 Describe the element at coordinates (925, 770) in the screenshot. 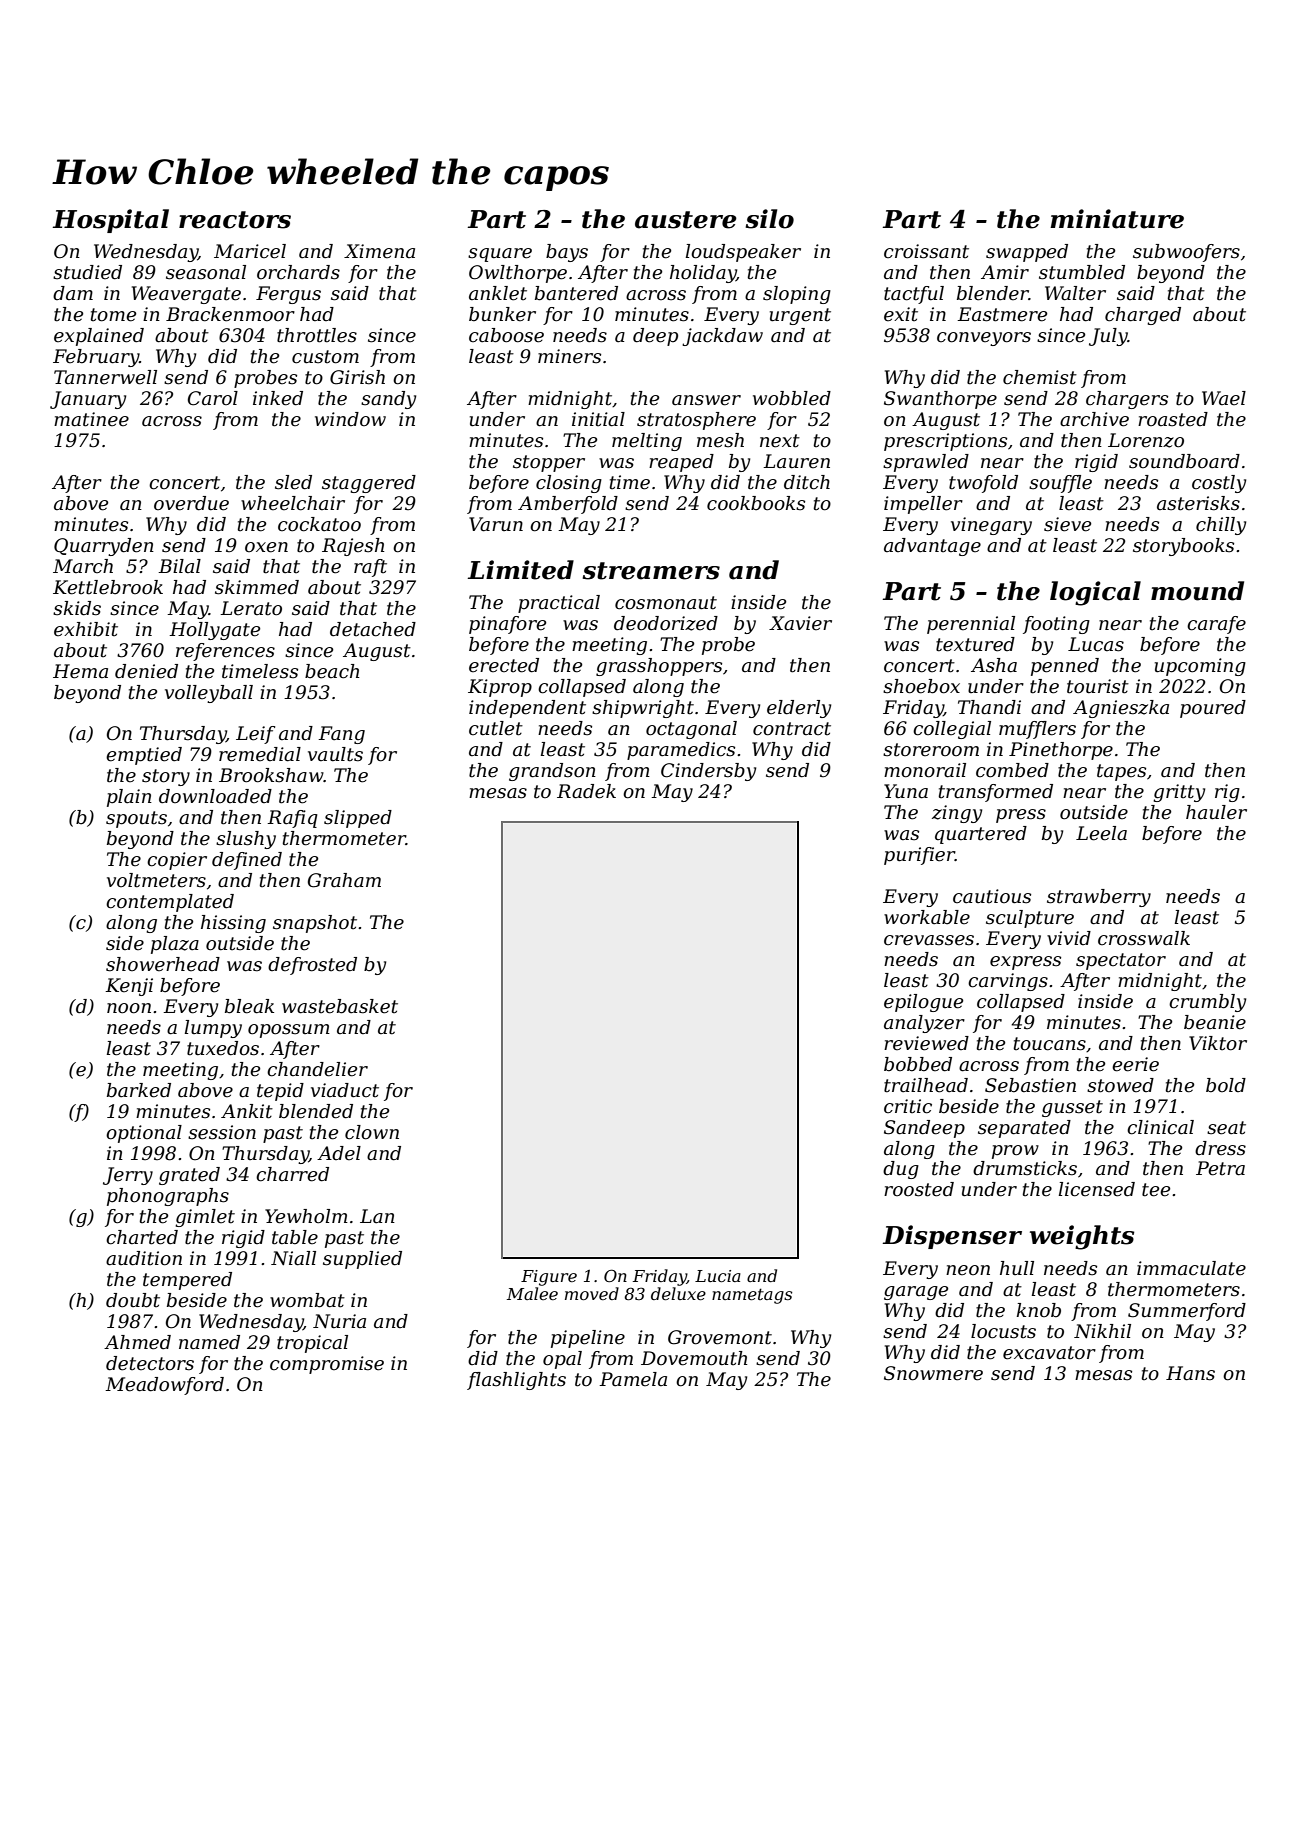

I see `monorail` at that location.
